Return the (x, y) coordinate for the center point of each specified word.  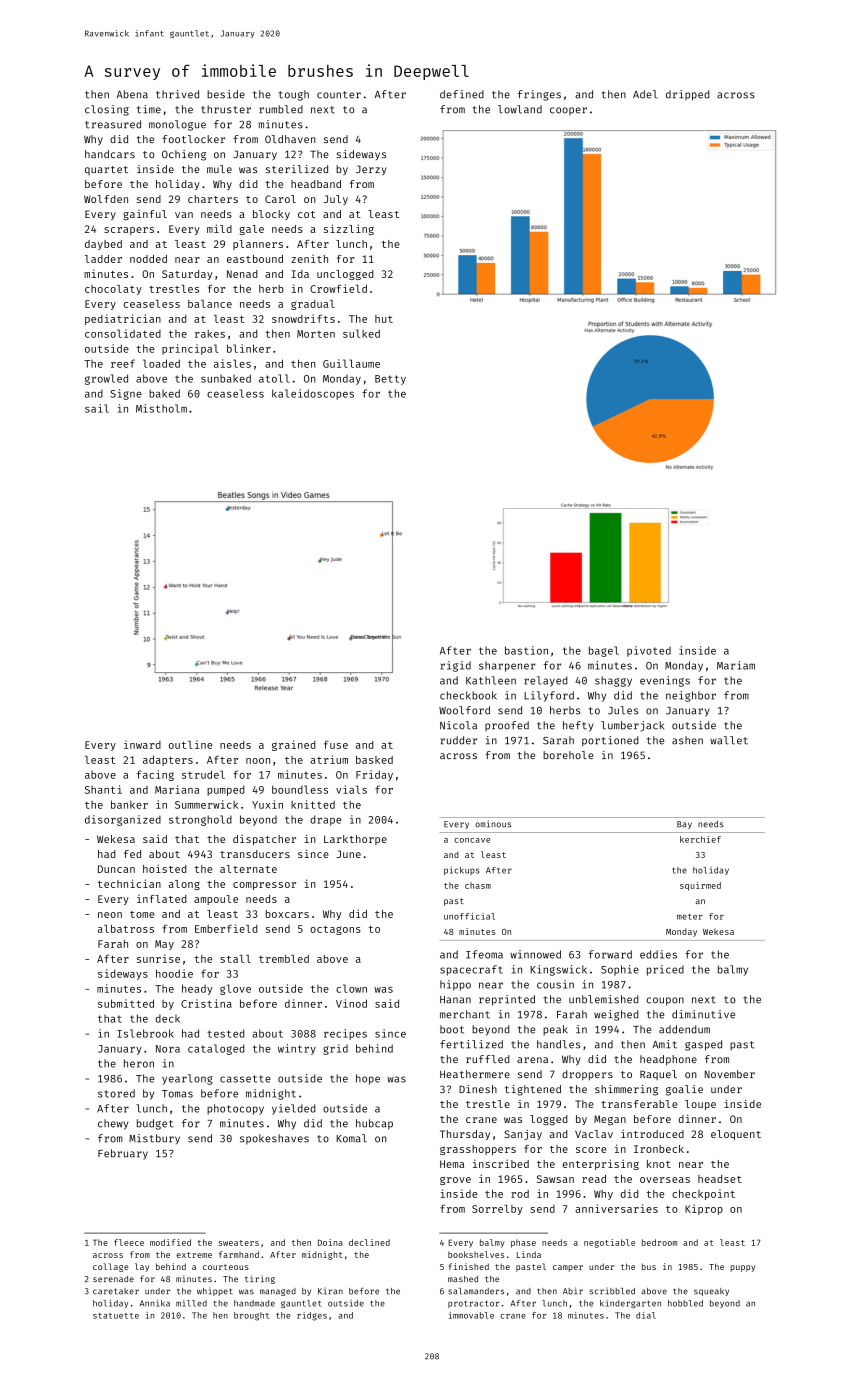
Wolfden (106, 199)
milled (191, 1303)
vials (351, 789)
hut (384, 319)
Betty (390, 380)
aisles (232, 363)
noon (258, 761)
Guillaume (351, 363)
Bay (684, 825)
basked (374, 760)
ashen (687, 740)
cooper (568, 111)
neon (110, 915)
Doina (330, 1242)
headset (720, 1179)
